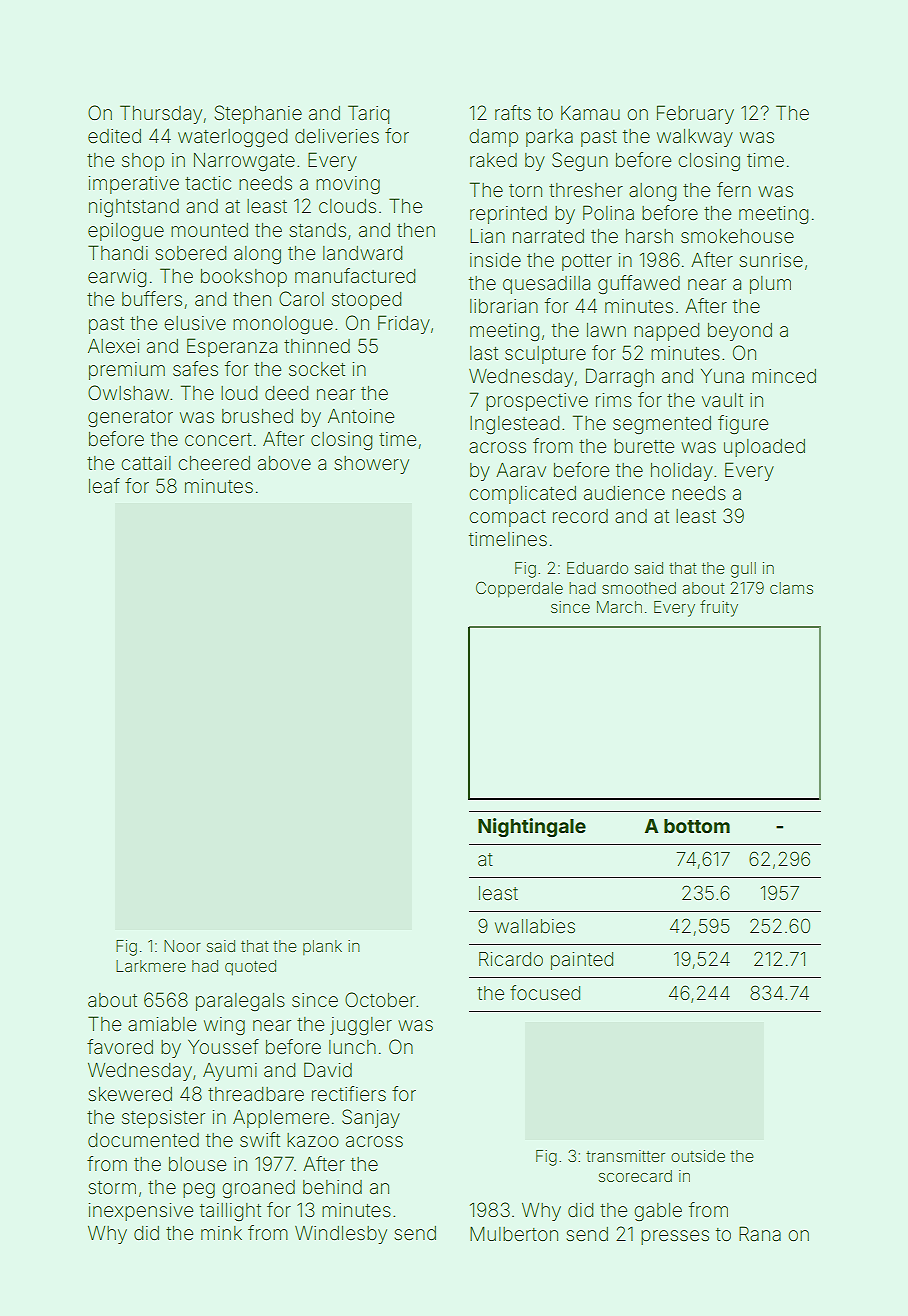 The width and height of the screenshot is (908, 1316). Describe the element at coordinates (484, 353) in the screenshot. I see `last` at that location.
